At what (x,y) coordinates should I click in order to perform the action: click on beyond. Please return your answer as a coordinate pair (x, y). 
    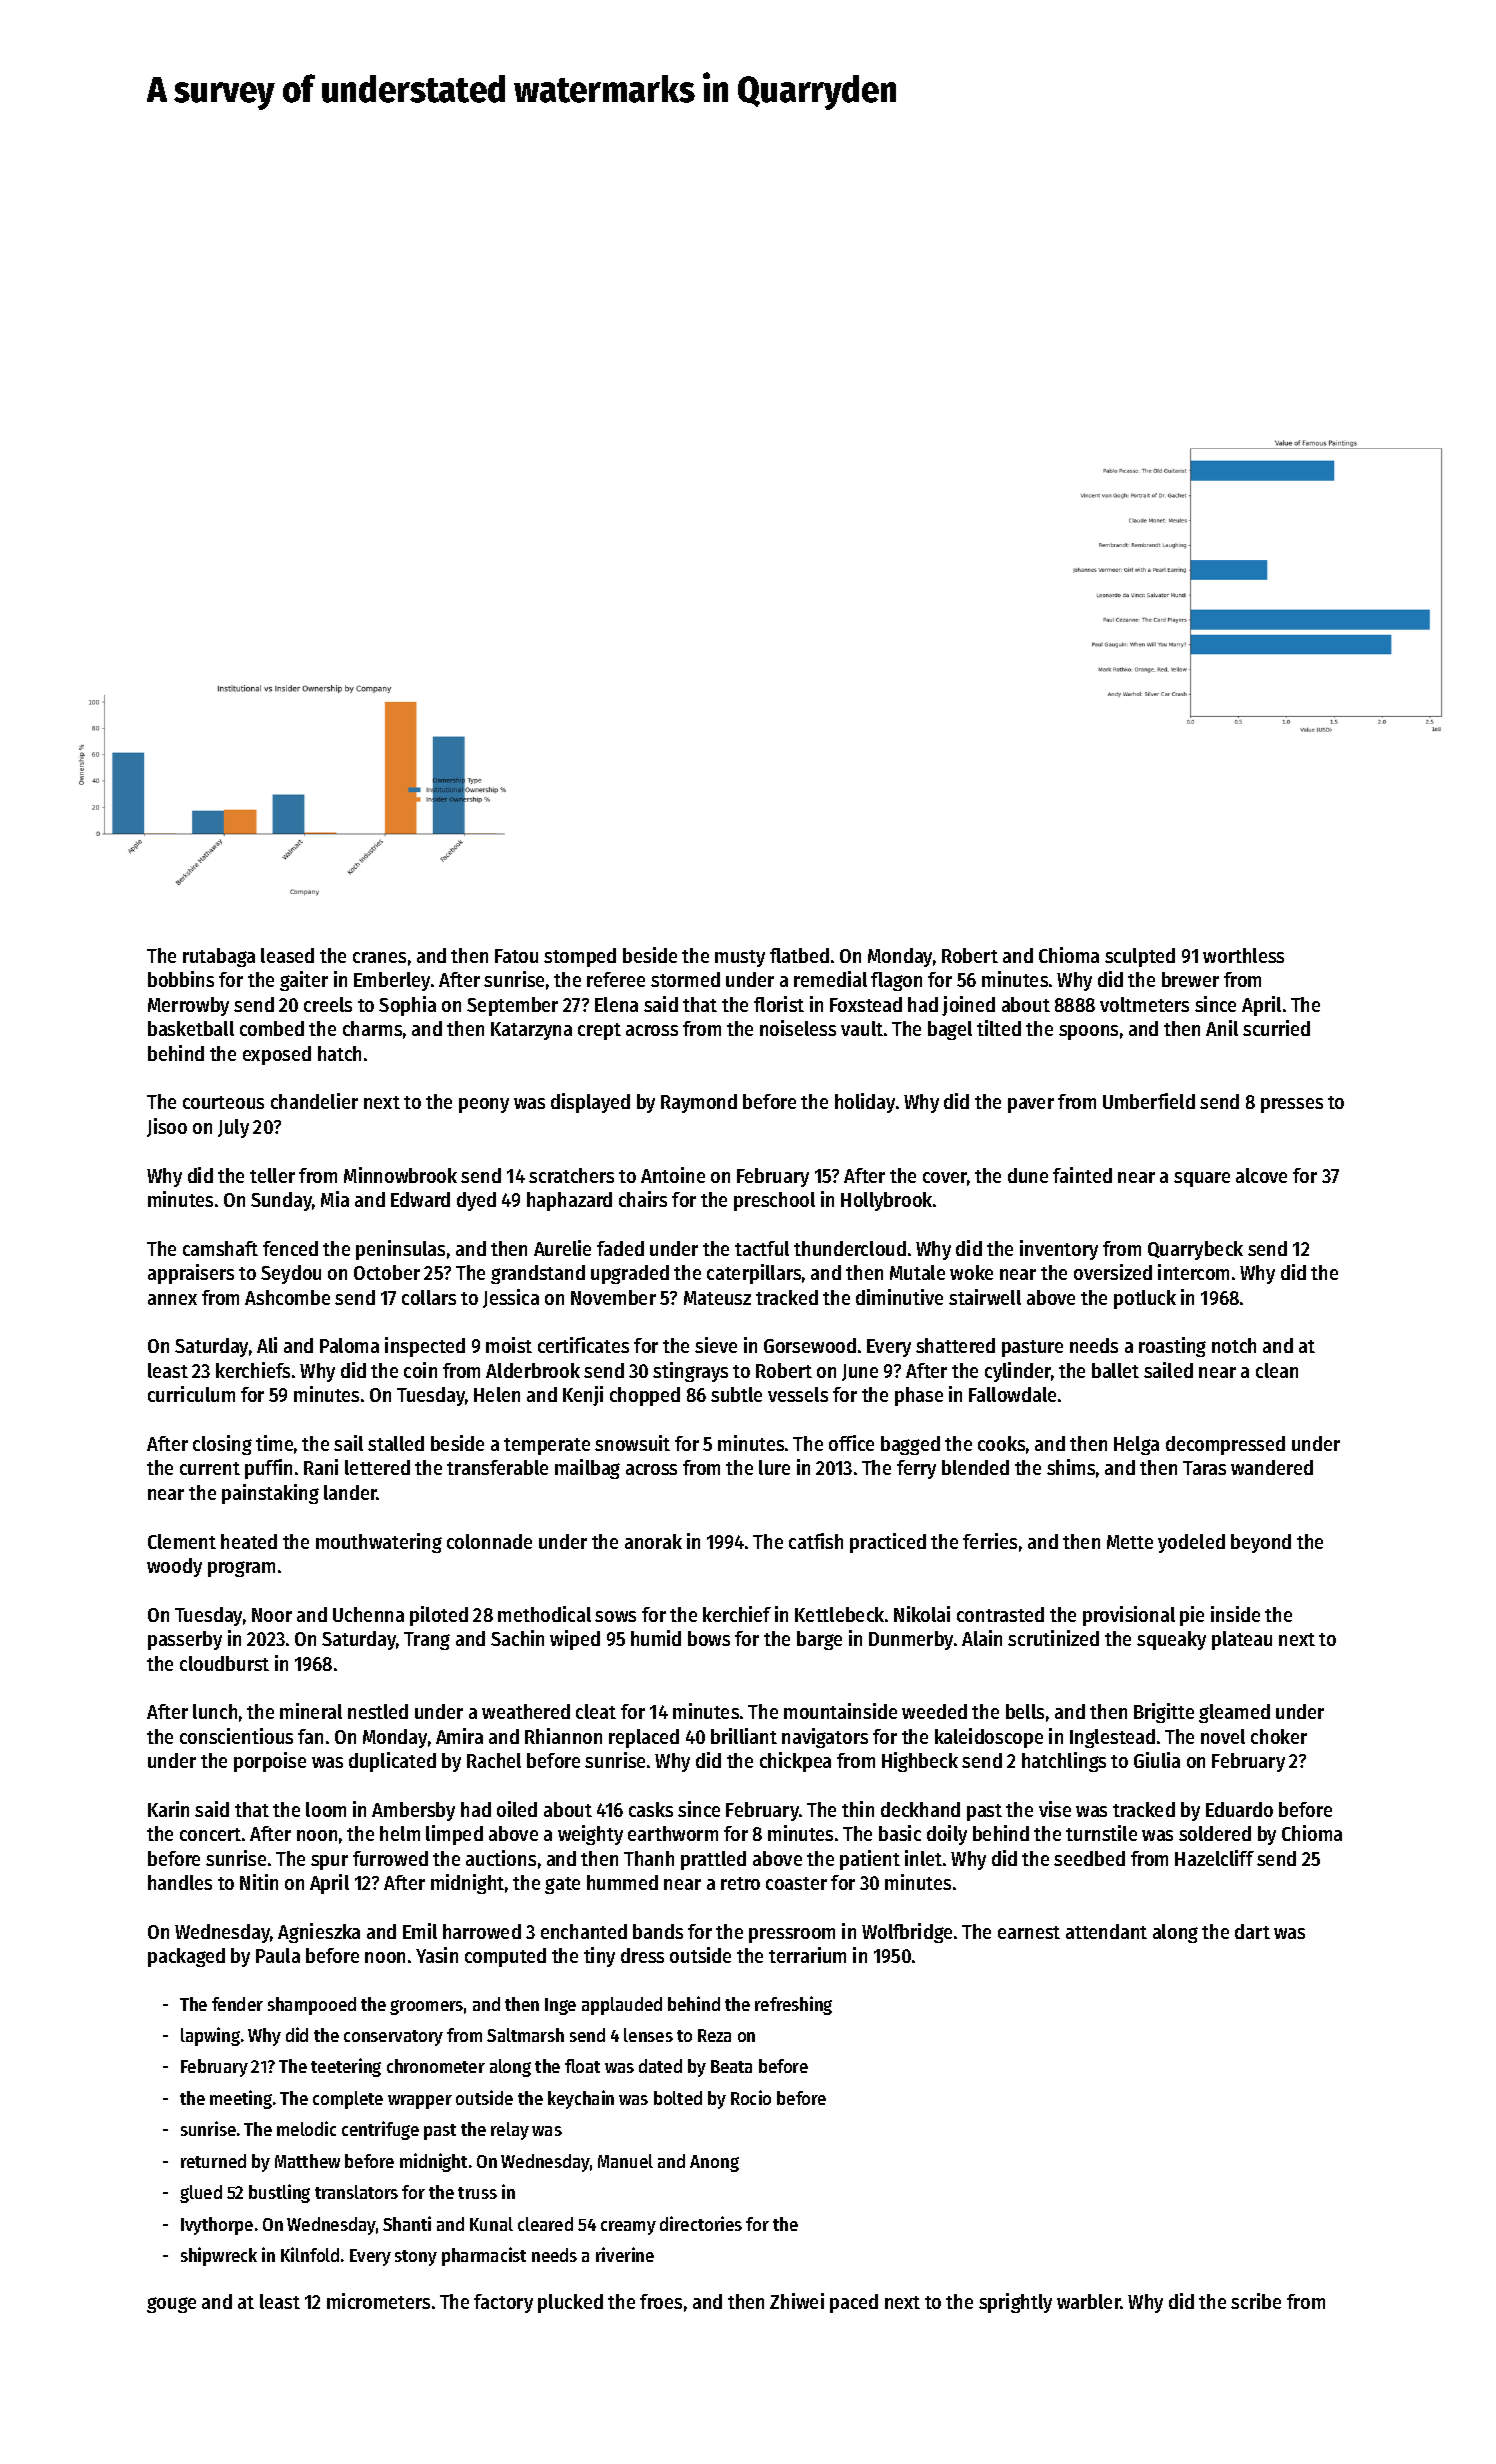
    Looking at the image, I should click on (1261, 1543).
